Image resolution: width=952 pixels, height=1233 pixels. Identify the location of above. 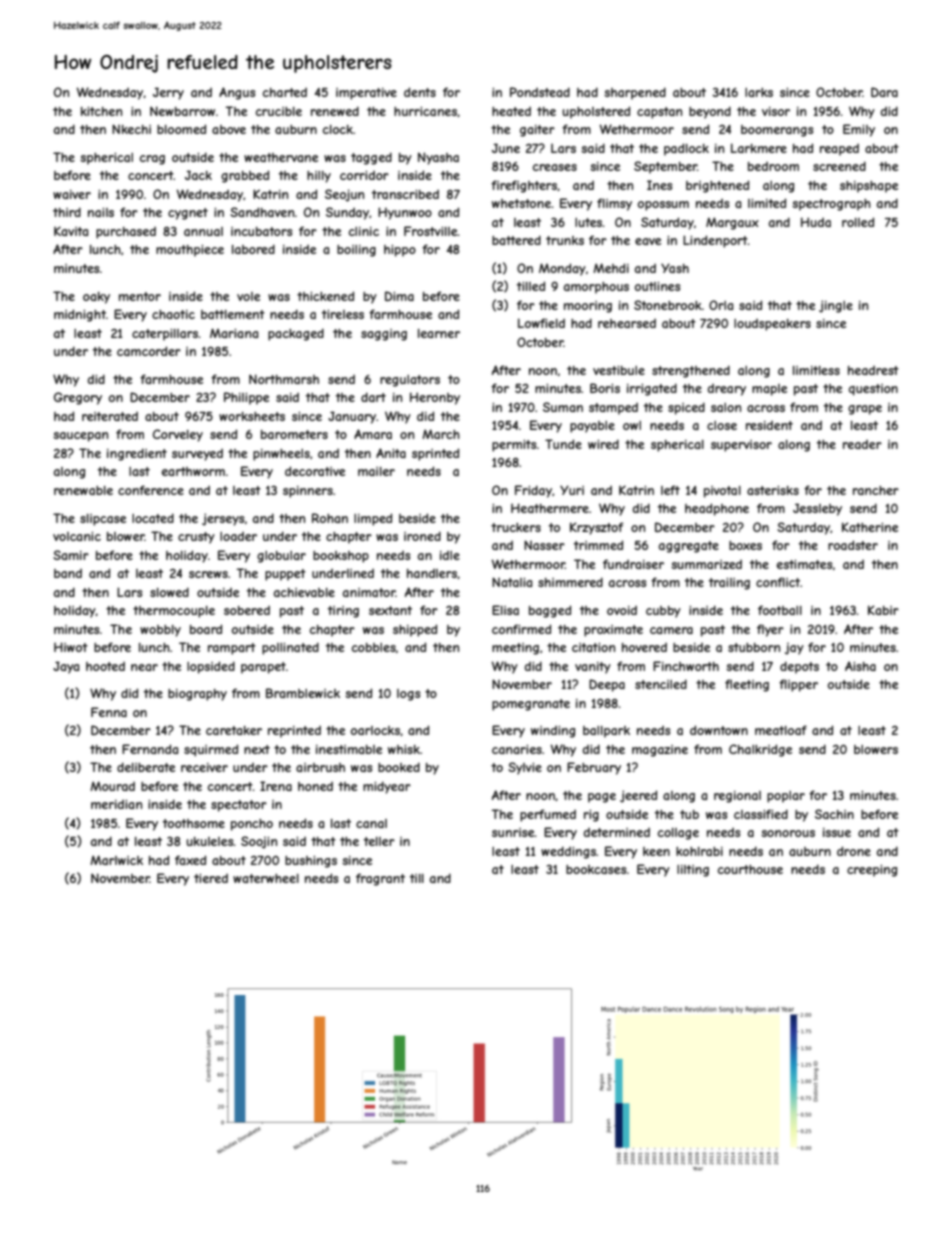
(229, 129).
